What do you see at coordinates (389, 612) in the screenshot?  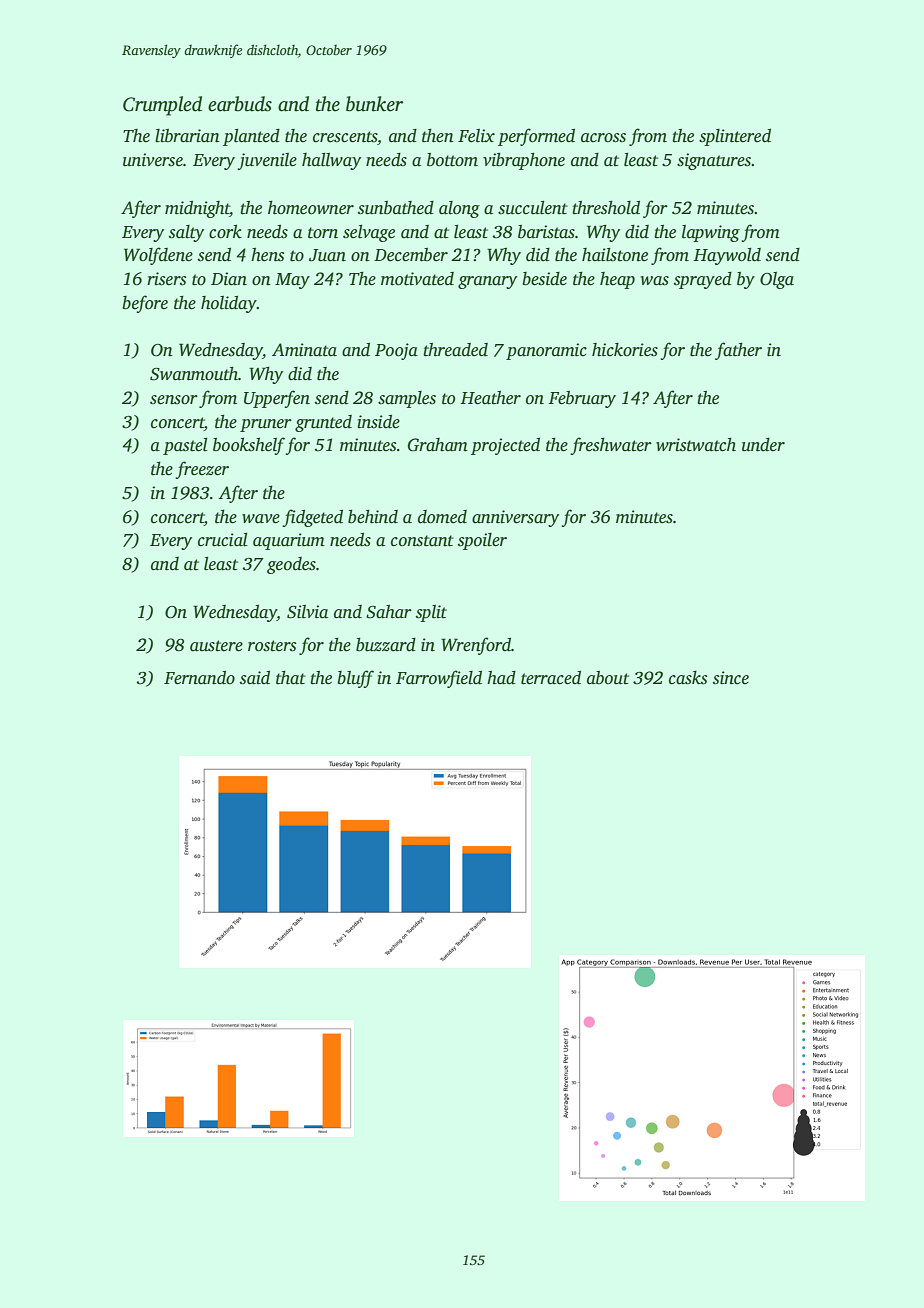 I see `Sahar` at bounding box center [389, 612].
